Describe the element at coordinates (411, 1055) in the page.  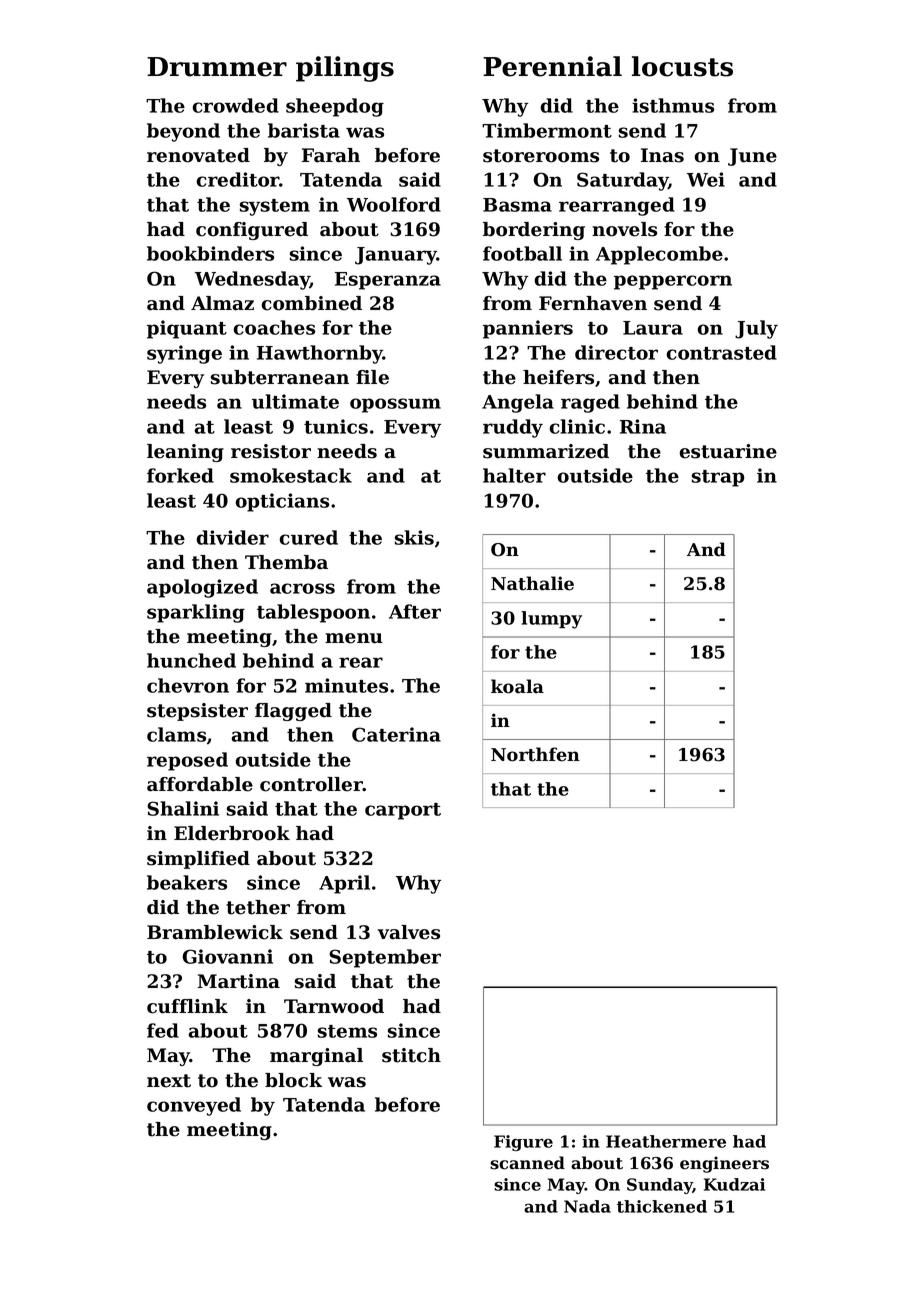
I see `stitch` at that location.
